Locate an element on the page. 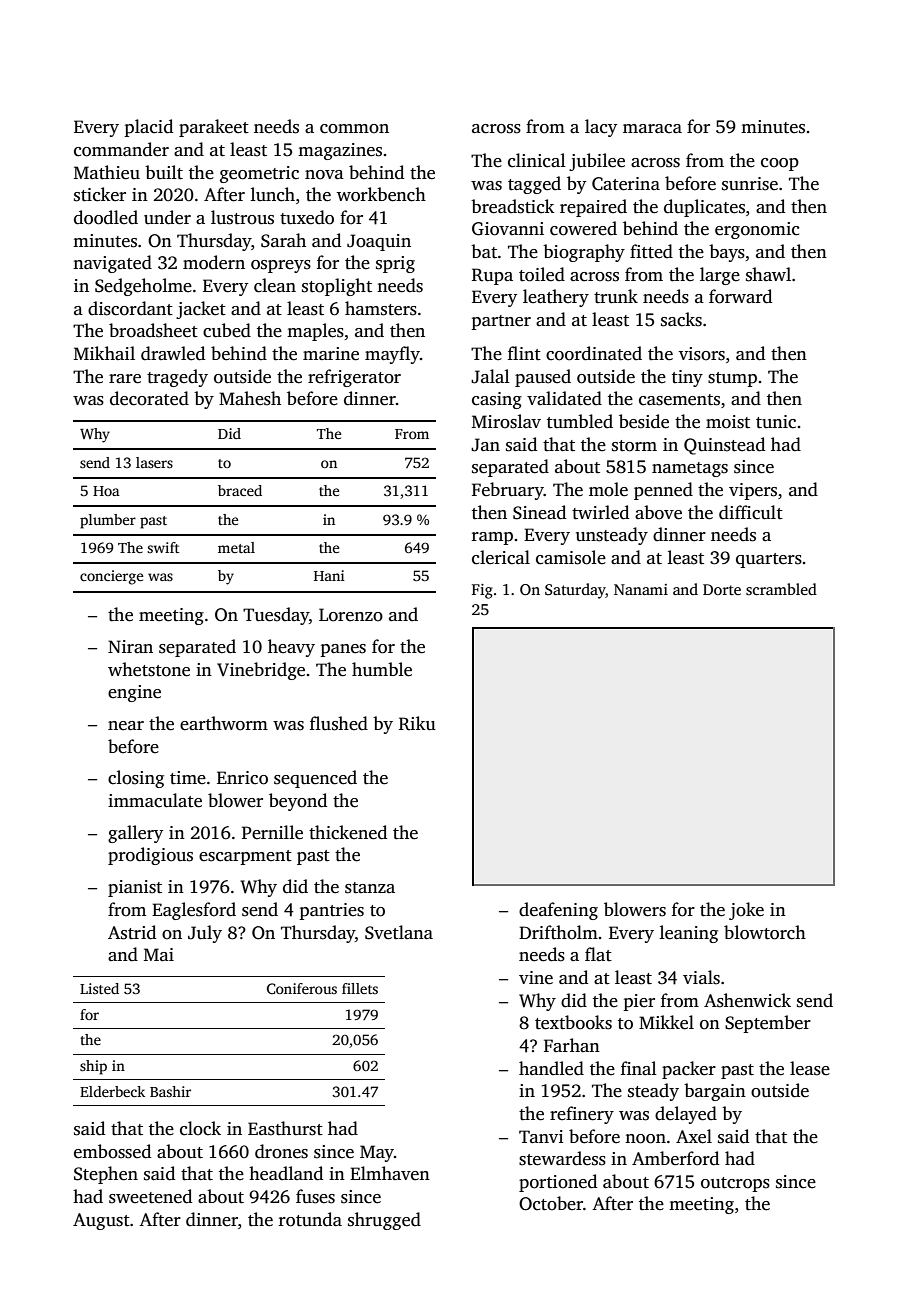 This image has width=908, height=1316. closing is located at coordinates (136, 779).
